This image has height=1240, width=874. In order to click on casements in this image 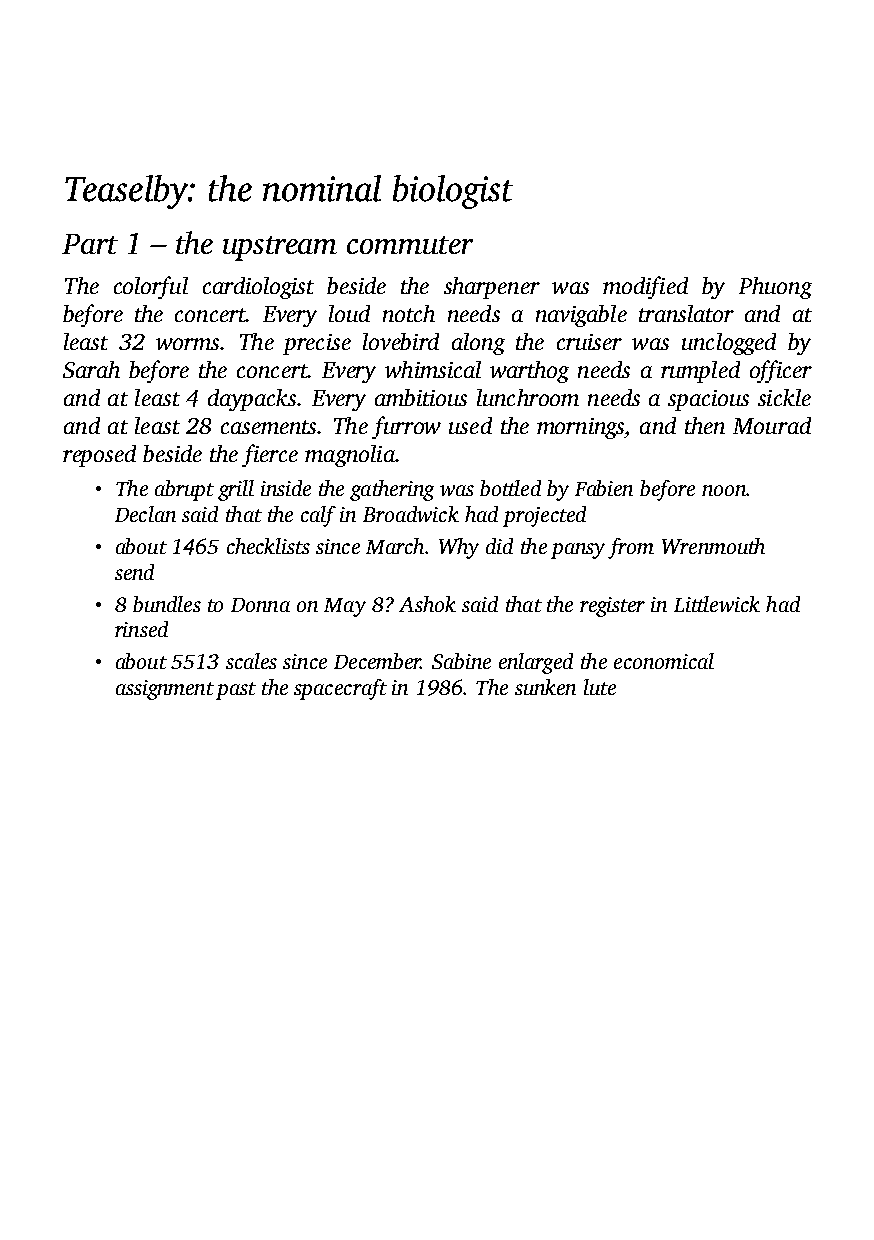, I will do `click(268, 427)`.
